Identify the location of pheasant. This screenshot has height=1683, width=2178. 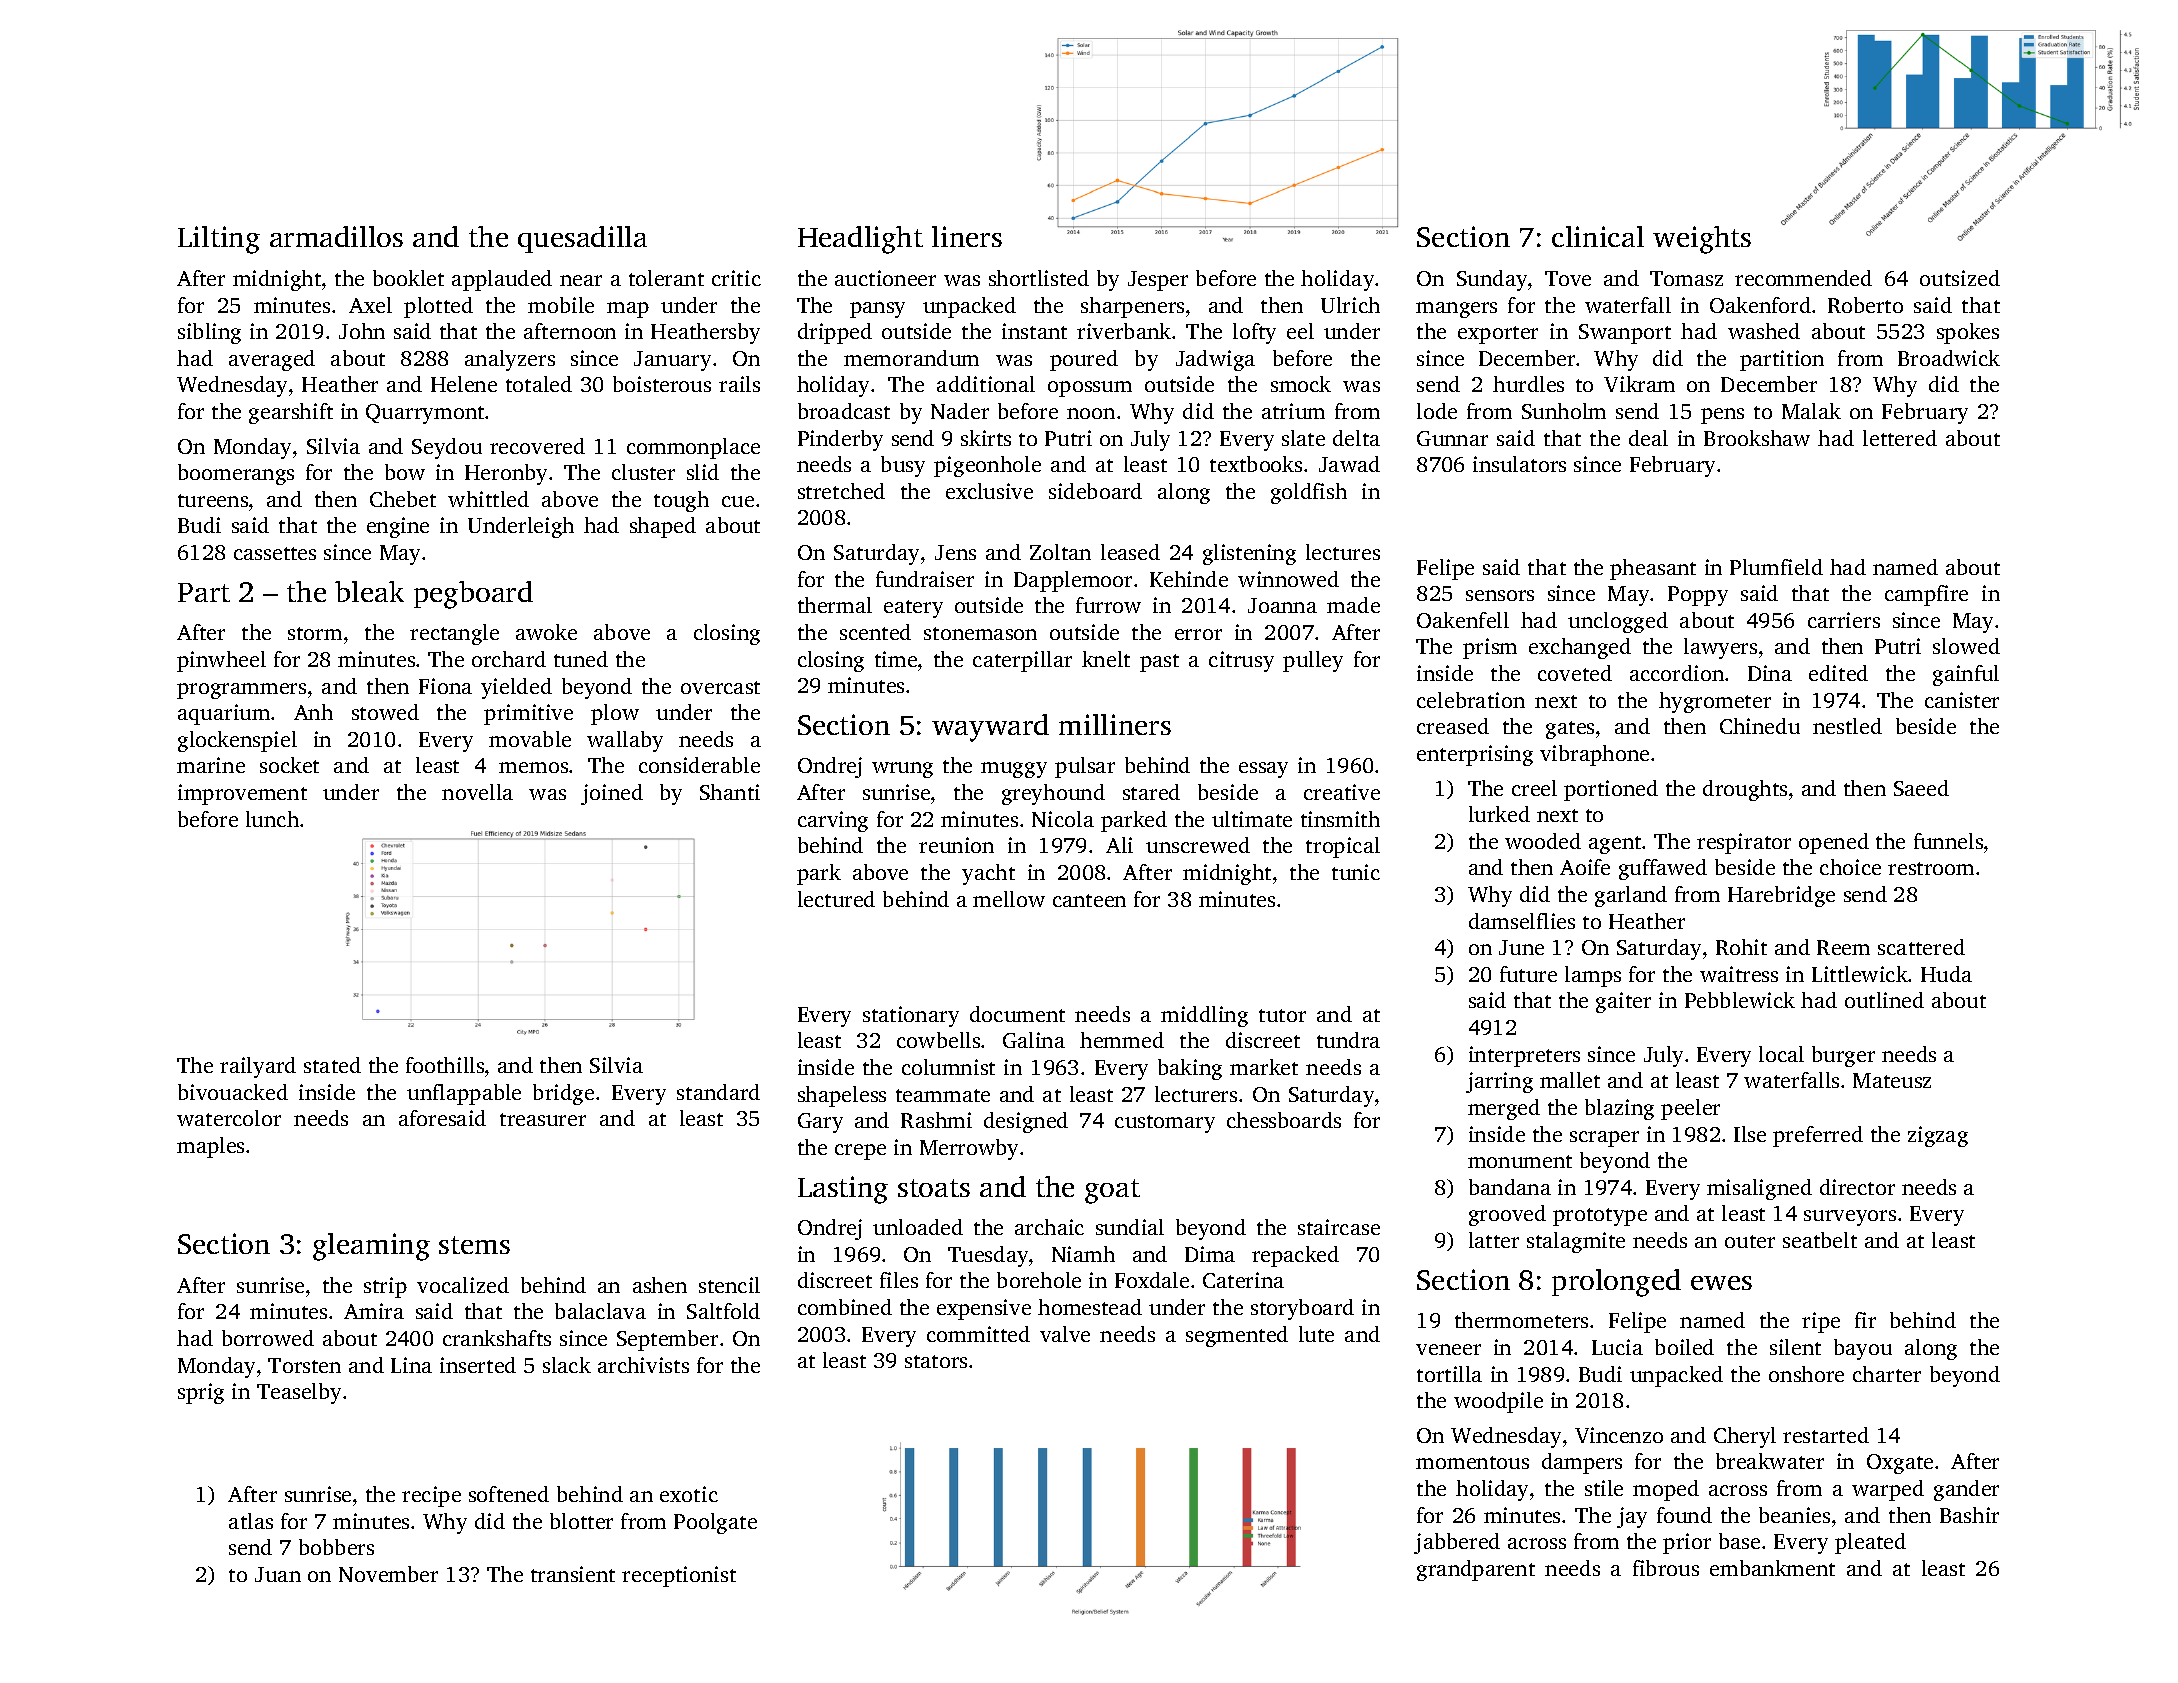
(1653, 569).
